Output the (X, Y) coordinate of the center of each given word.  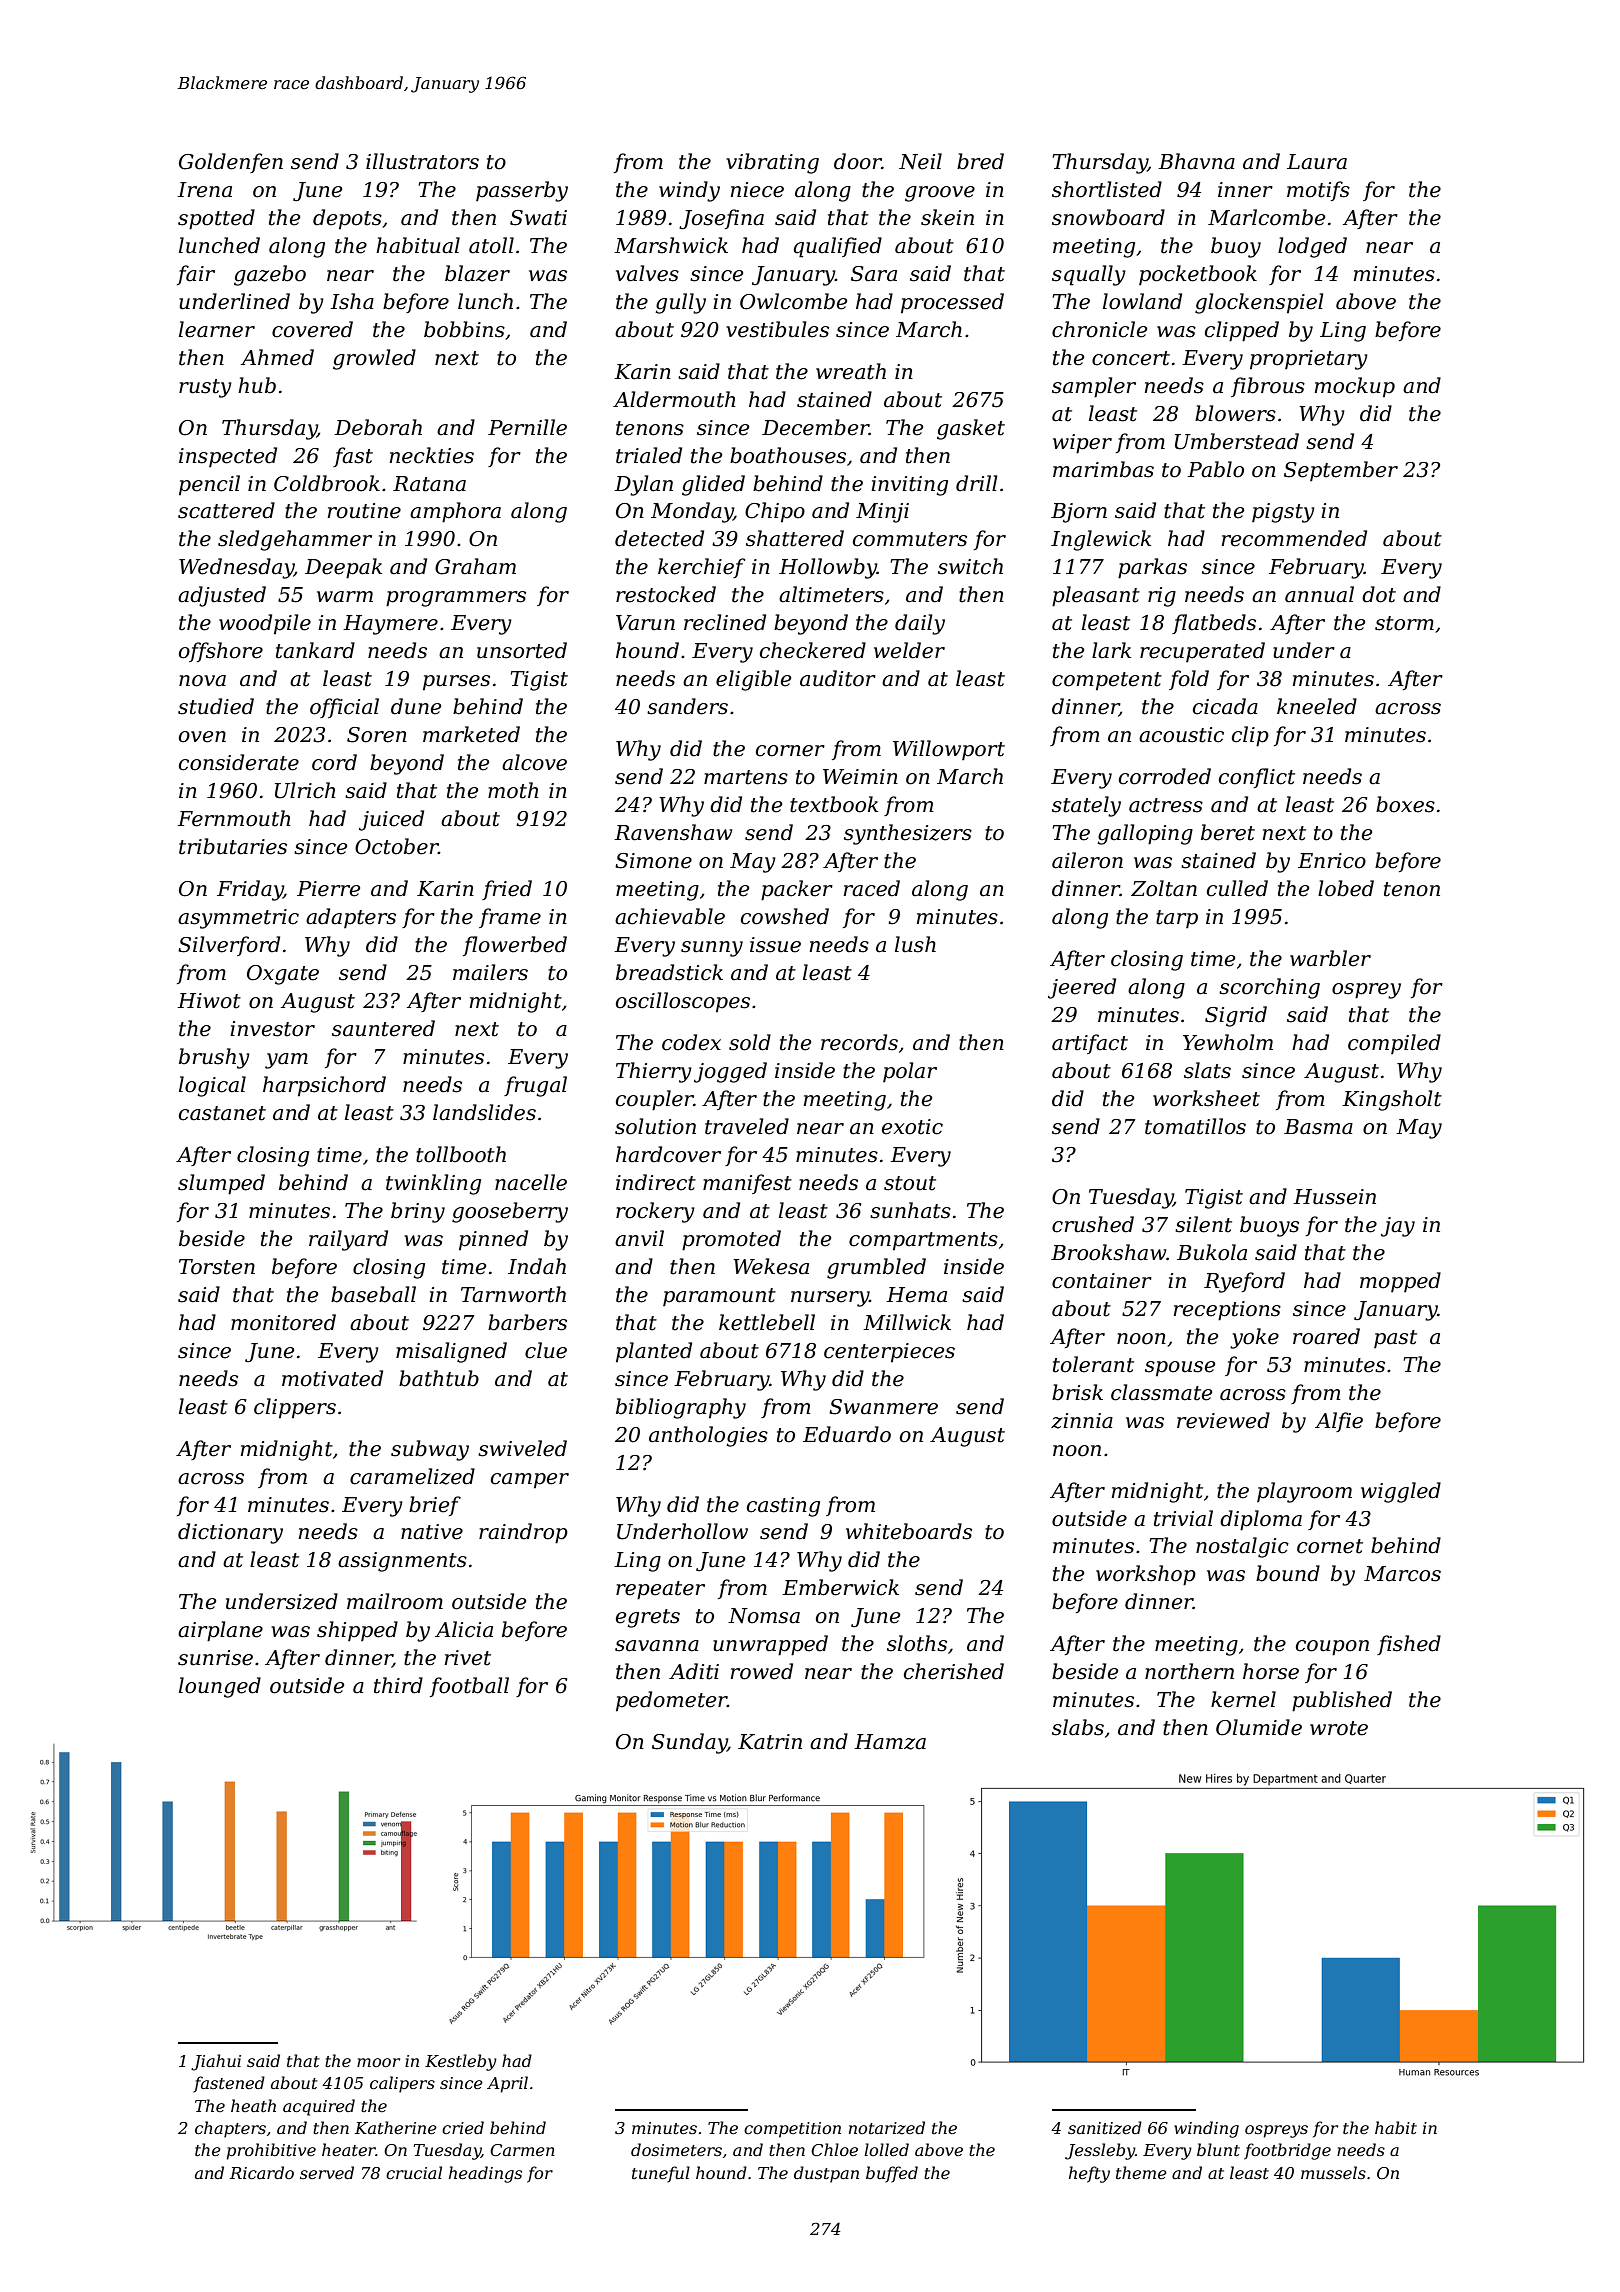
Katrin (770, 1742)
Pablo (1215, 469)
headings (485, 2174)
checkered (813, 650)
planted (654, 1352)
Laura (1317, 162)
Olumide (1259, 1727)
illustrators (422, 161)
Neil (920, 161)
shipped (357, 1631)
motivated (332, 1378)
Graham (475, 566)
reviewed (1223, 1420)
